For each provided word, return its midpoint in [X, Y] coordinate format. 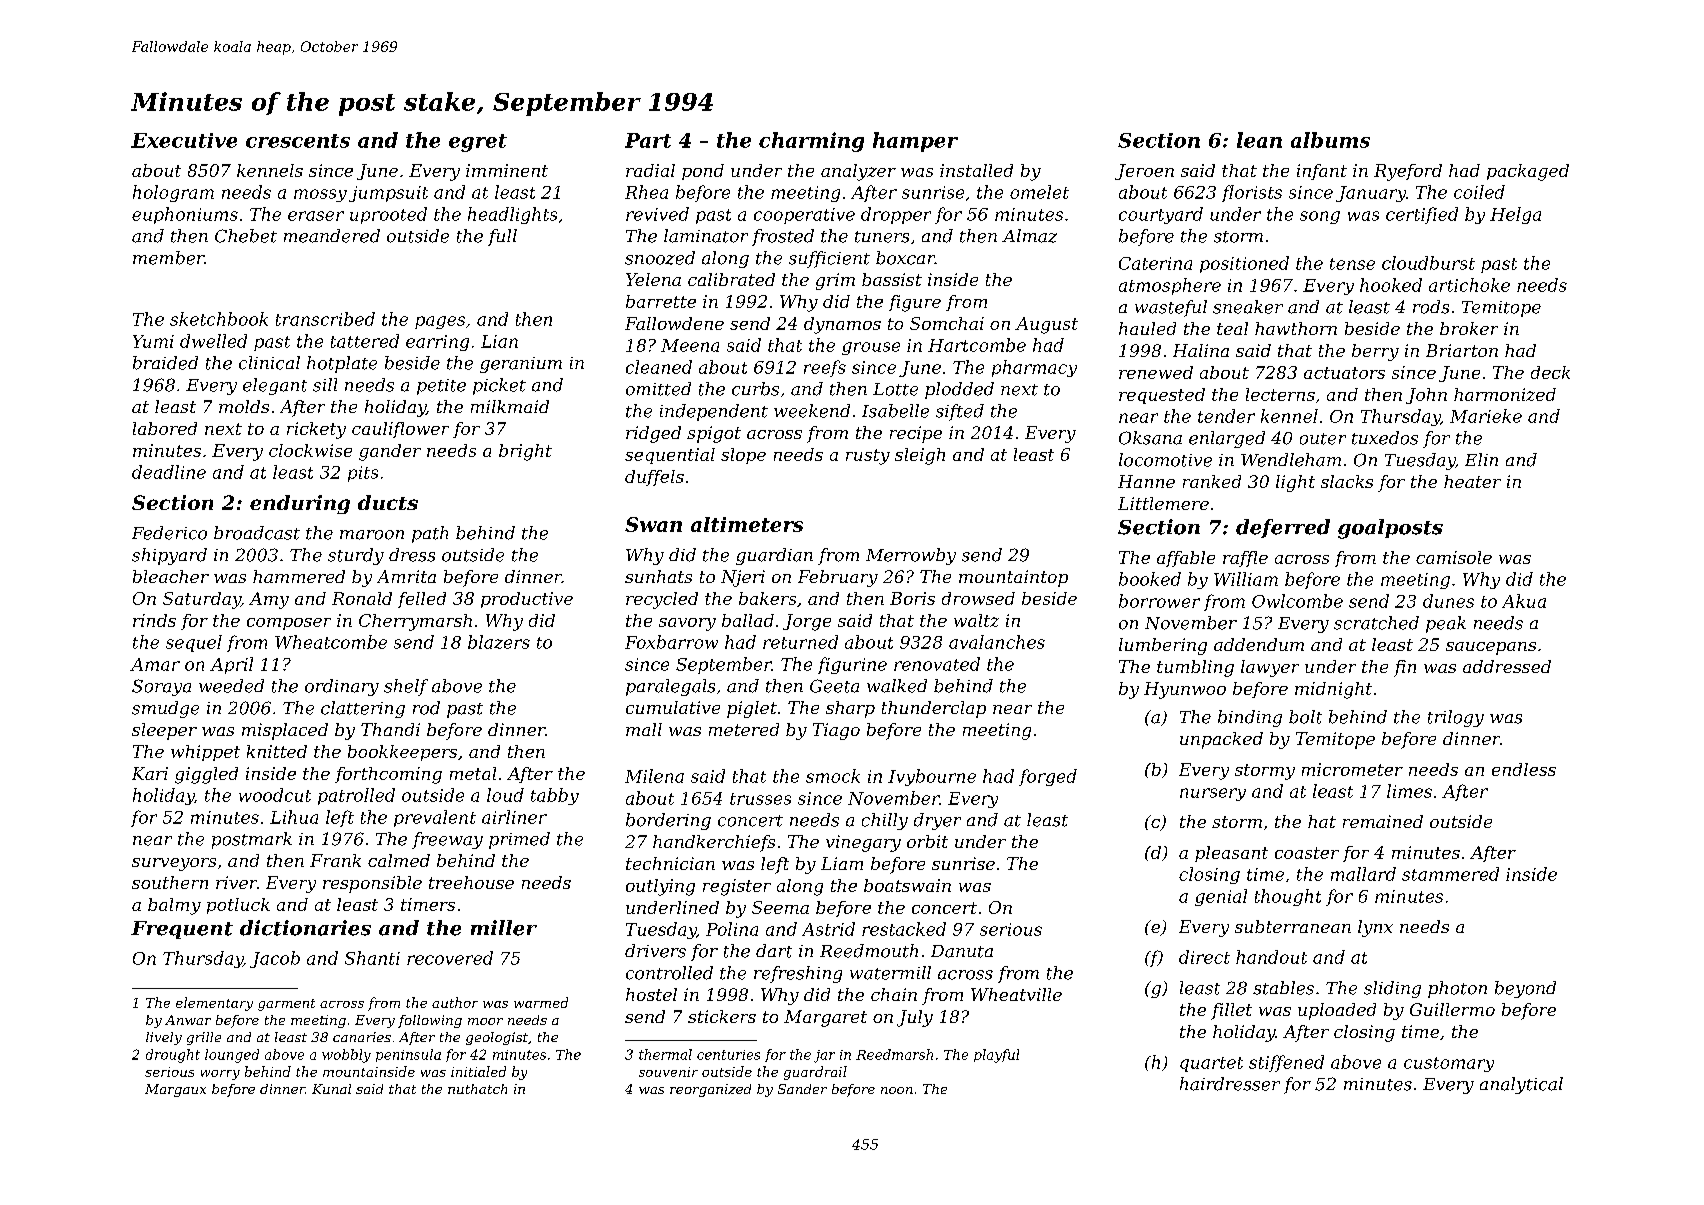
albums [1330, 140]
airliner [514, 817]
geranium [521, 365]
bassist [892, 279]
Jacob [275, 959]
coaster [1307, 853]
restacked [904, 929]
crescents [298, 141]
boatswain [907, 885]
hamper [915, 142]
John [1426, 396]
